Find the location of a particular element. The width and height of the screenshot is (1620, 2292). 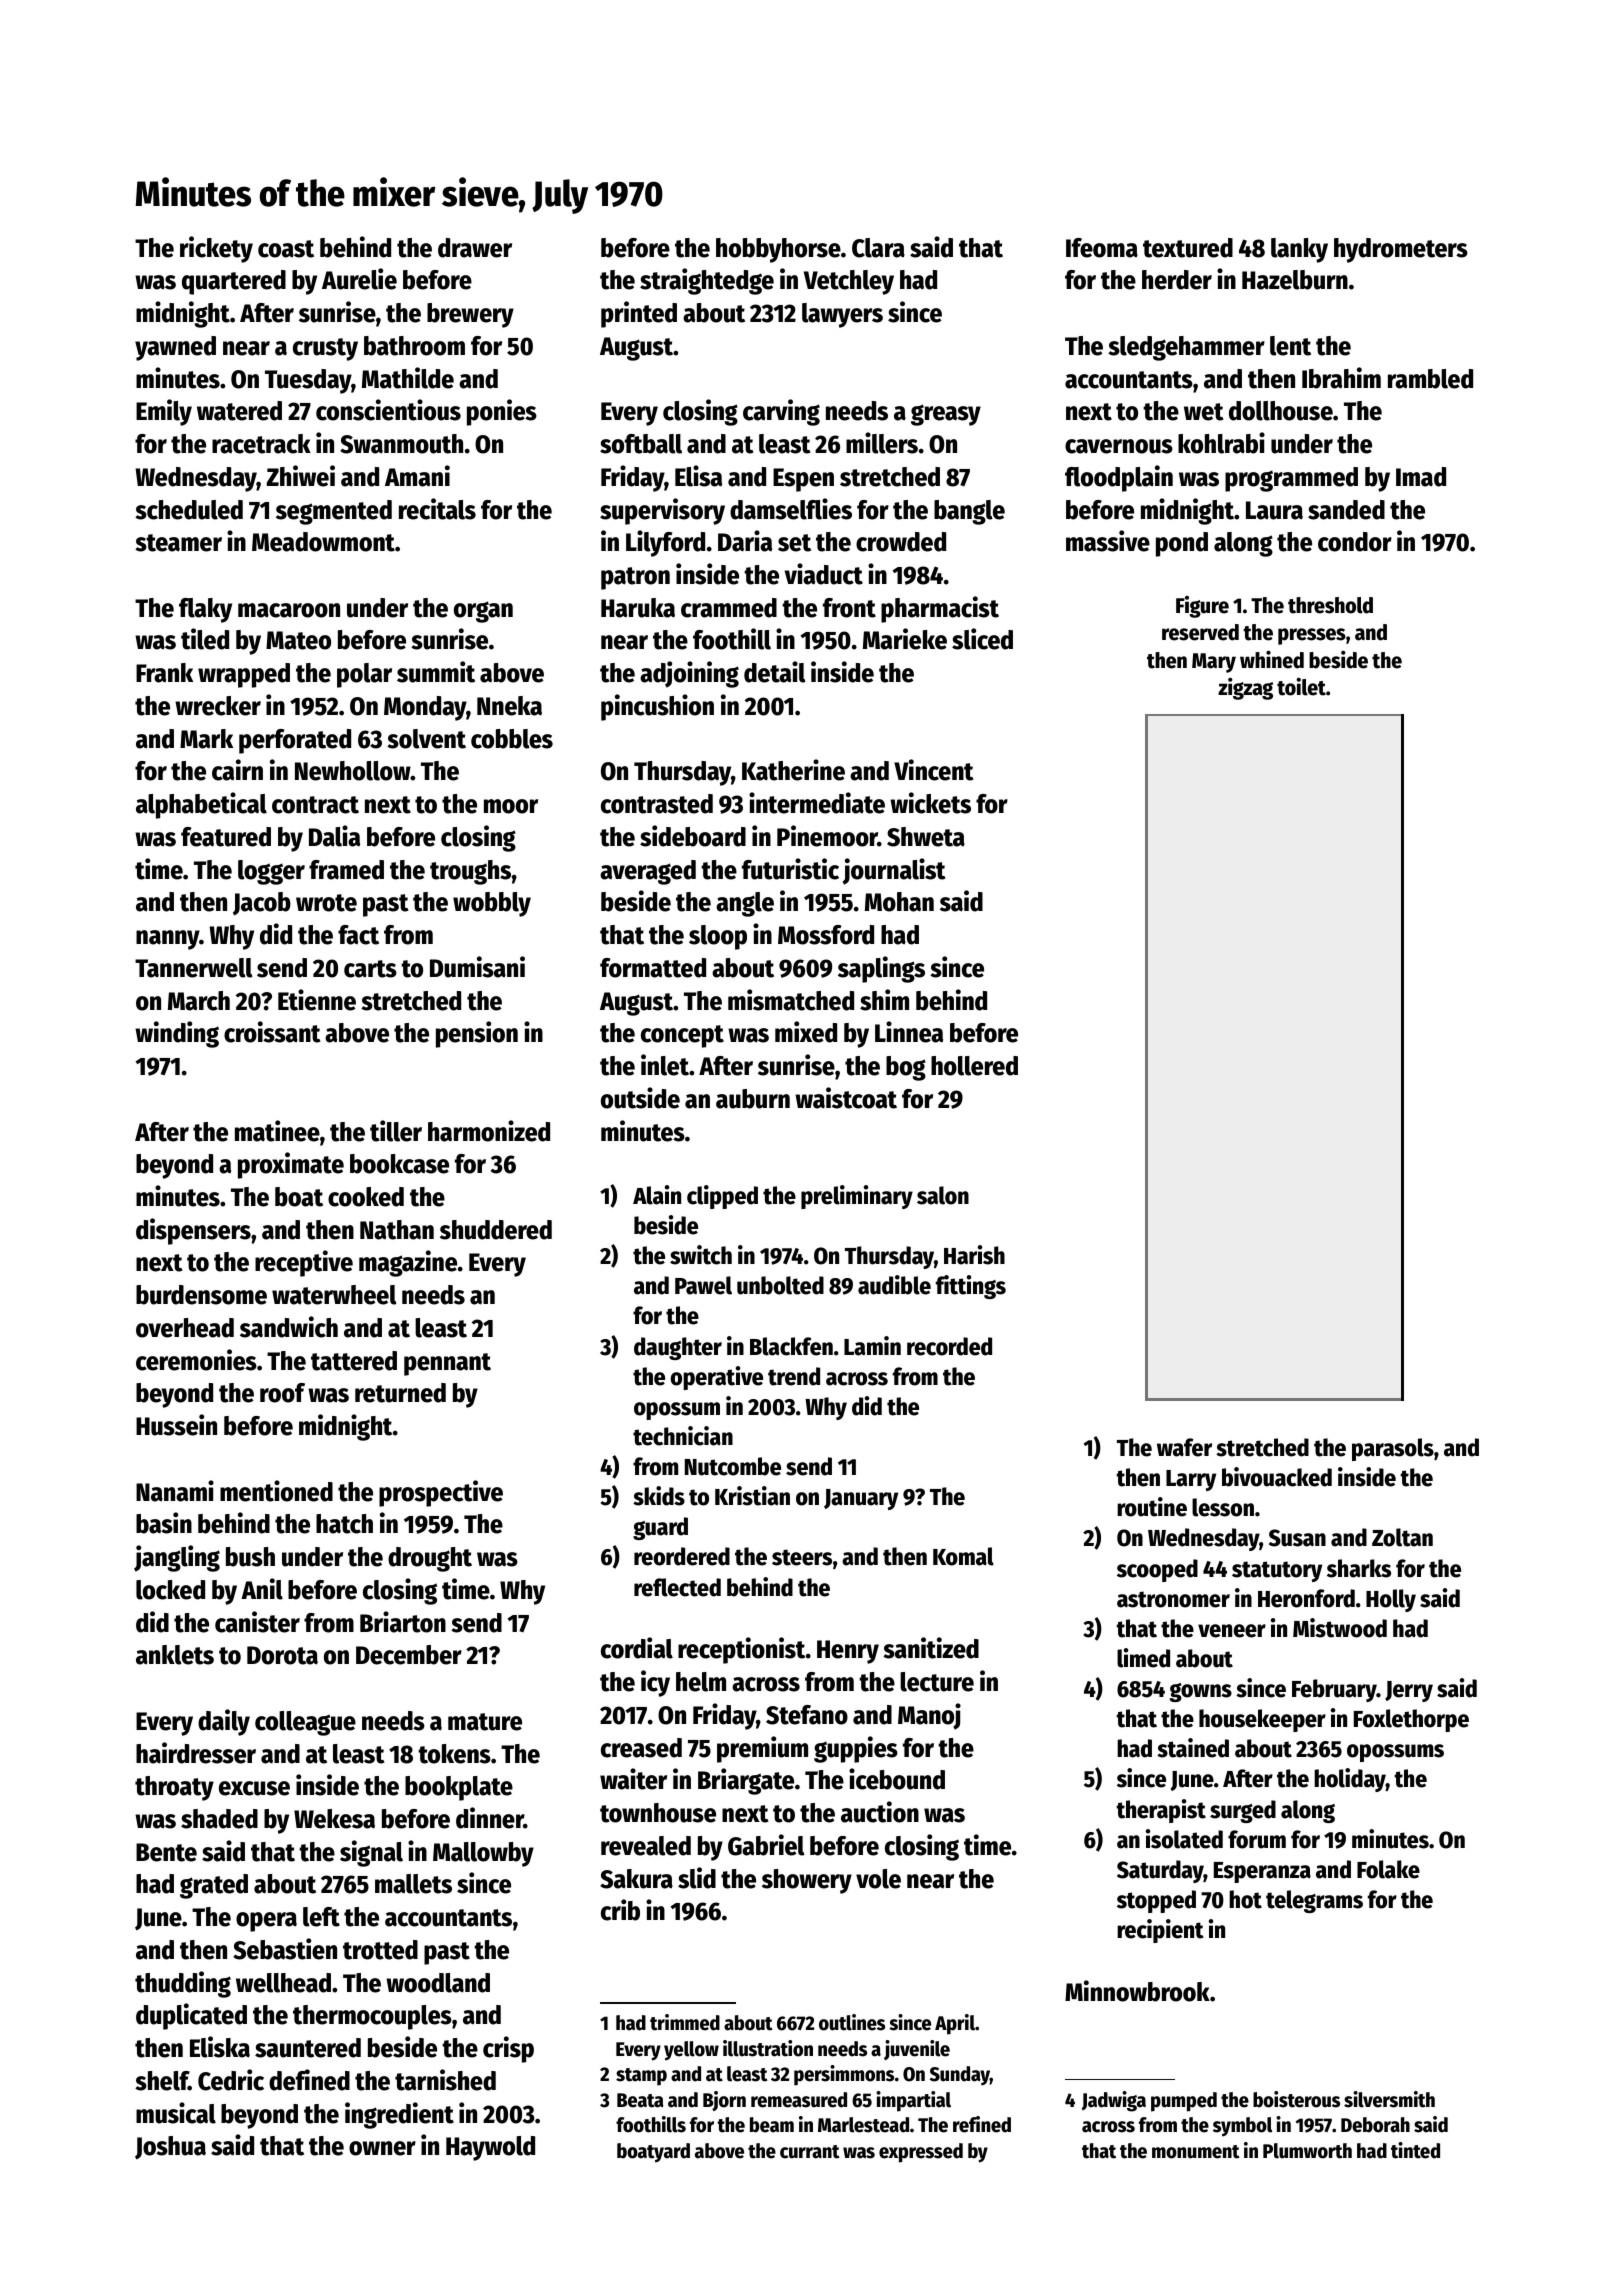

Monday is located at coordinates (425, 708).
